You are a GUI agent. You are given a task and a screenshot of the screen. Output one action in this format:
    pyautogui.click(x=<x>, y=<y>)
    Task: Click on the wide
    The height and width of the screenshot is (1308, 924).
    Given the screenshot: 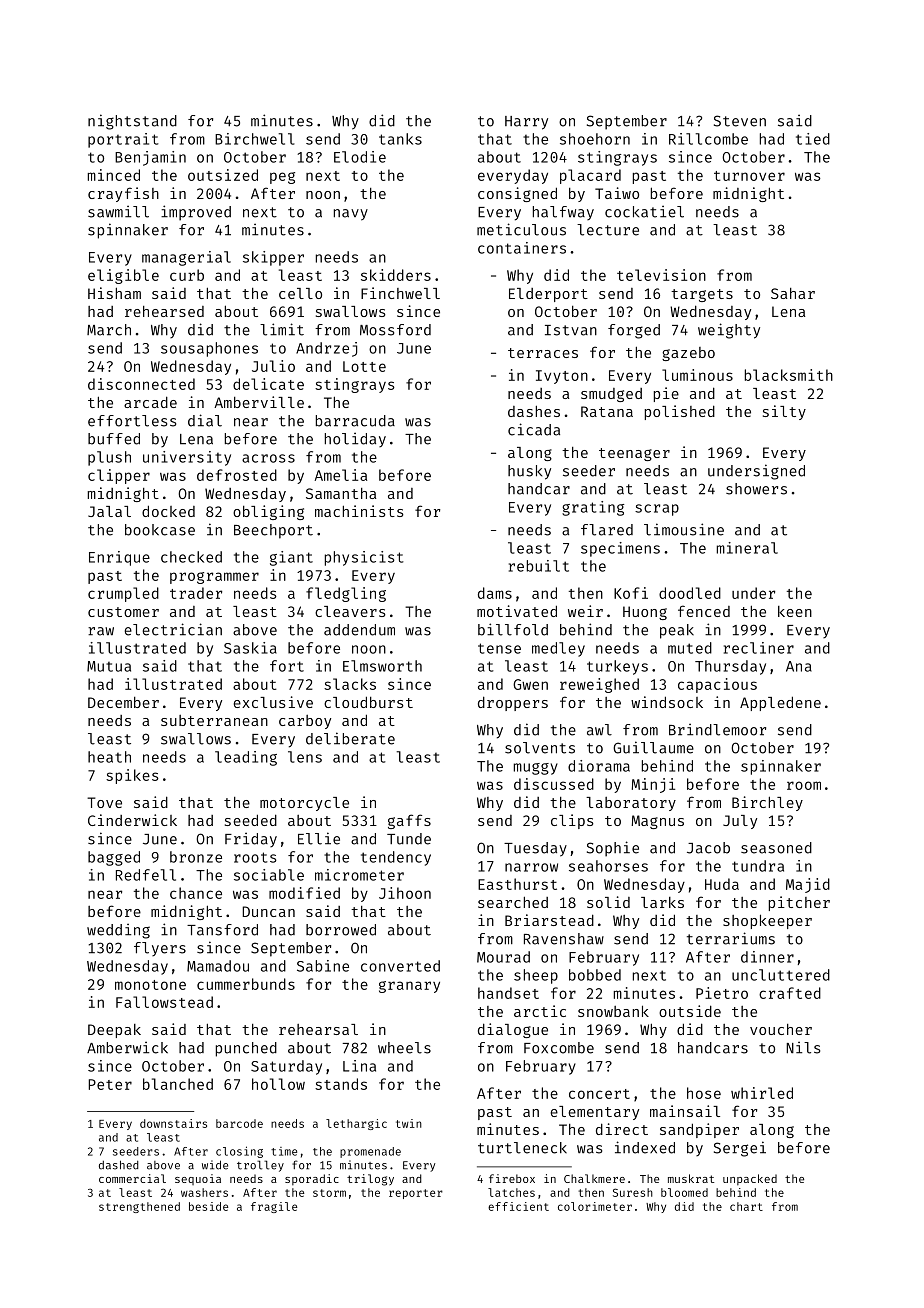 What is the action you would take?
    pyautogui.click(x=215, y=1165)
